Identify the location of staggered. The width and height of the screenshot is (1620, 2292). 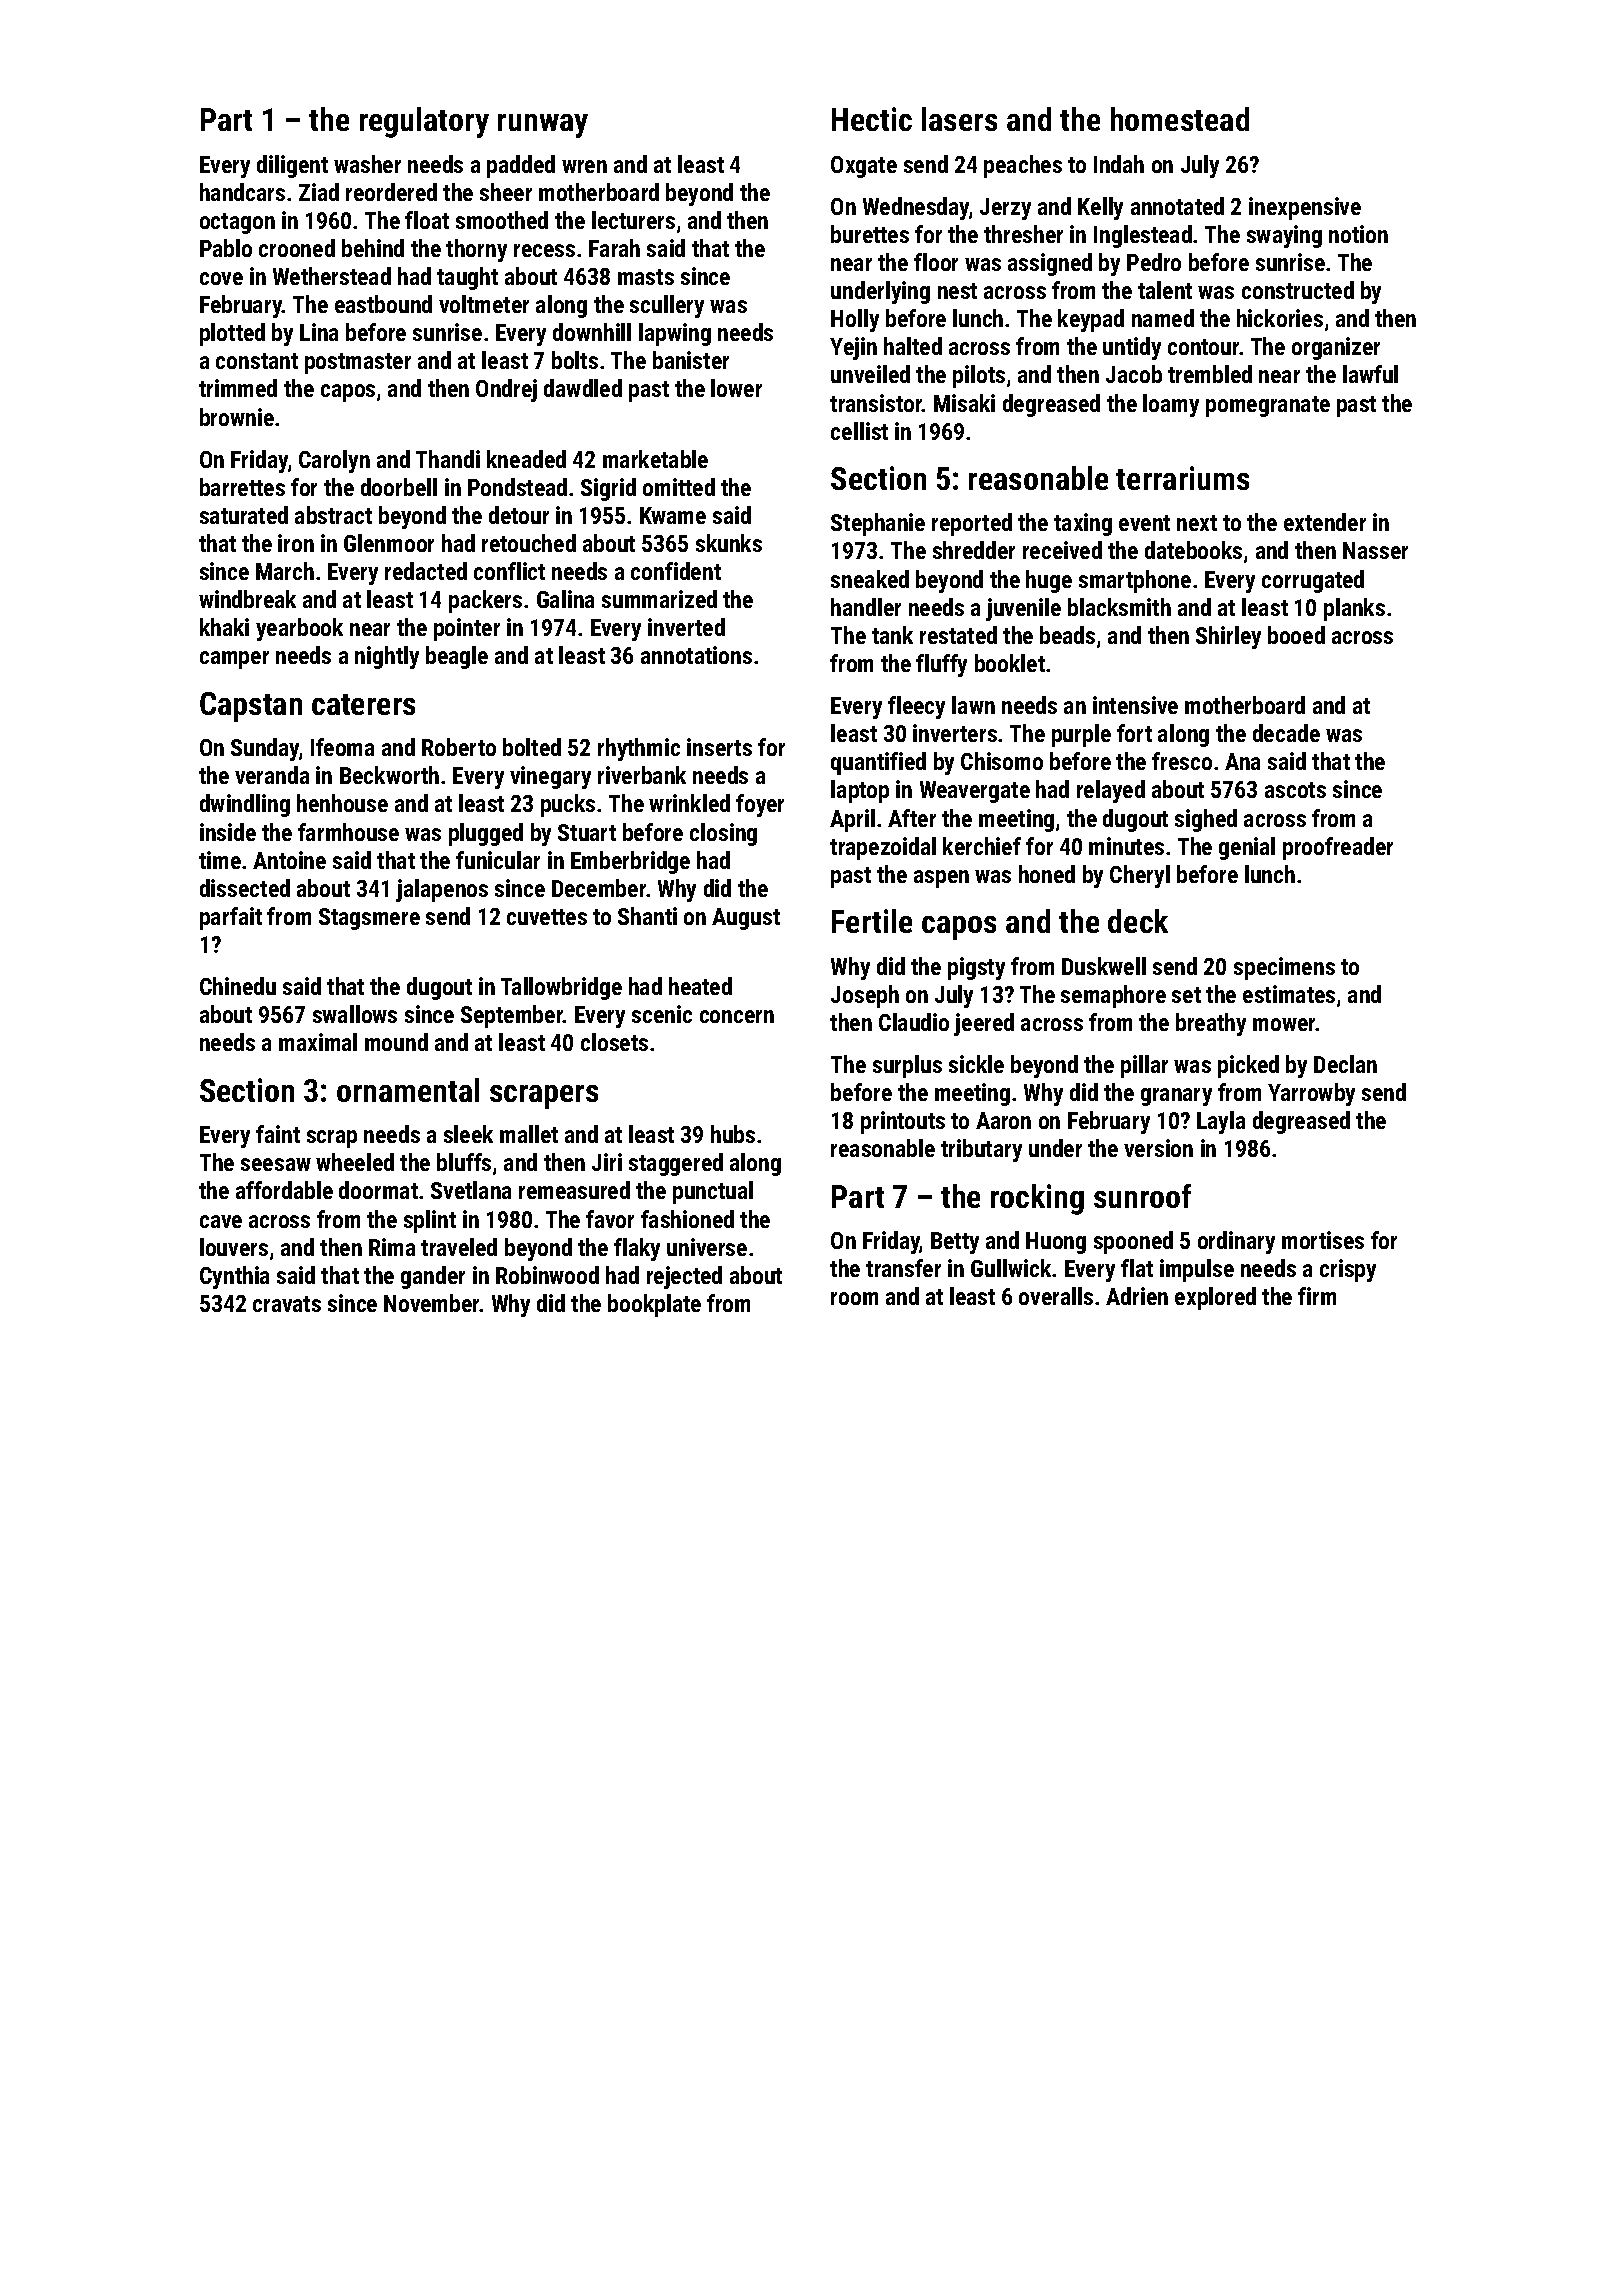
(676, 1164).
